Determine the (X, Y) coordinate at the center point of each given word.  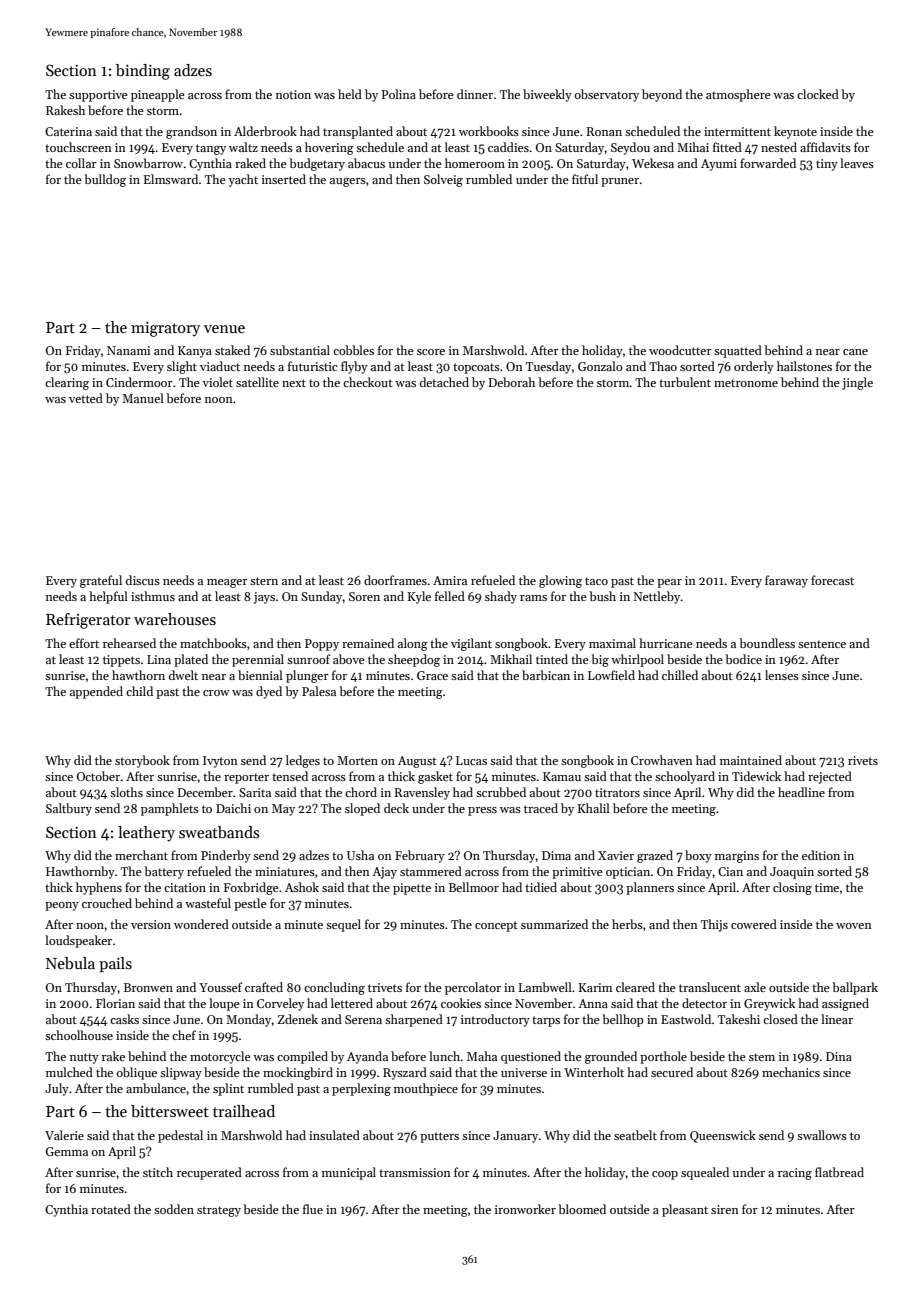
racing (795, 1174)
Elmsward (171, 179)
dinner (475, 94)
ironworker (525, 1209)
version (151, 924)
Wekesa (653, 163)
